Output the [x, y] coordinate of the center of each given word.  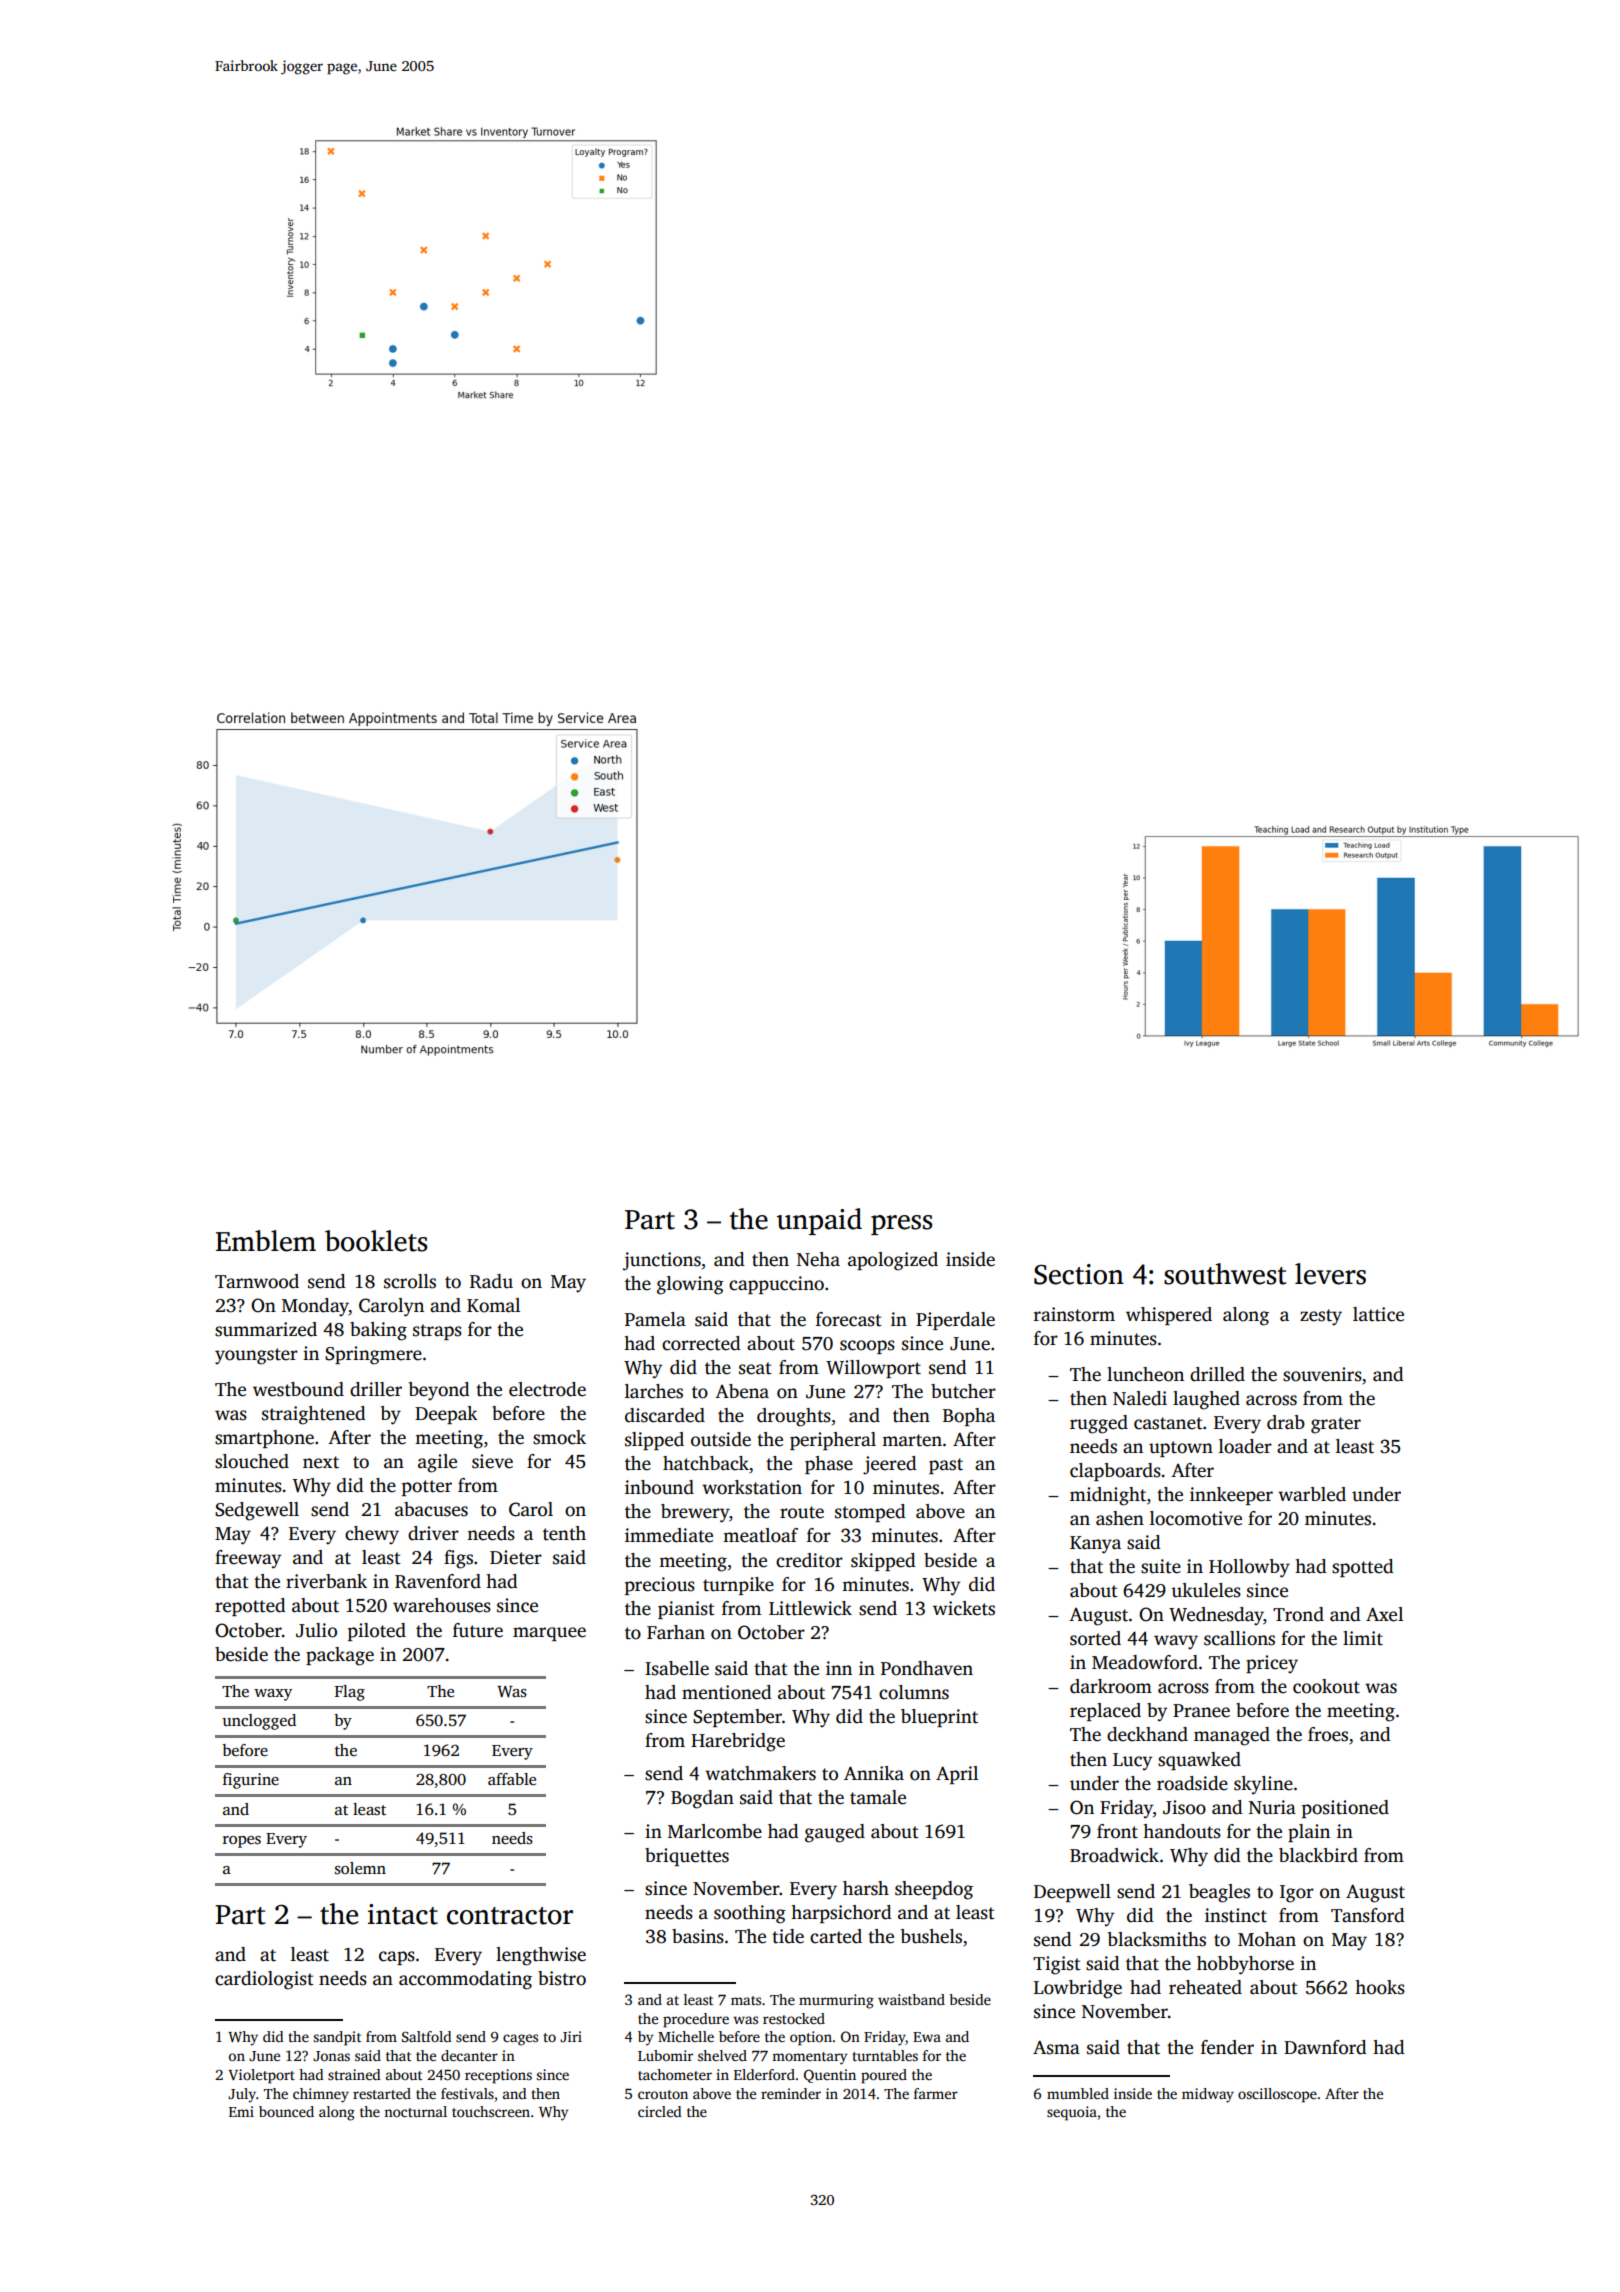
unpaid [819, 1221]
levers [1330, 1274]
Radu [491, 1281]
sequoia [1072, 2113]
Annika [874, 1773]
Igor [1297, 1894]
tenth [564, 1533]
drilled [1217, 1374]
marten [912, 1440]
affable [512, 1779]
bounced [286, 2111]
